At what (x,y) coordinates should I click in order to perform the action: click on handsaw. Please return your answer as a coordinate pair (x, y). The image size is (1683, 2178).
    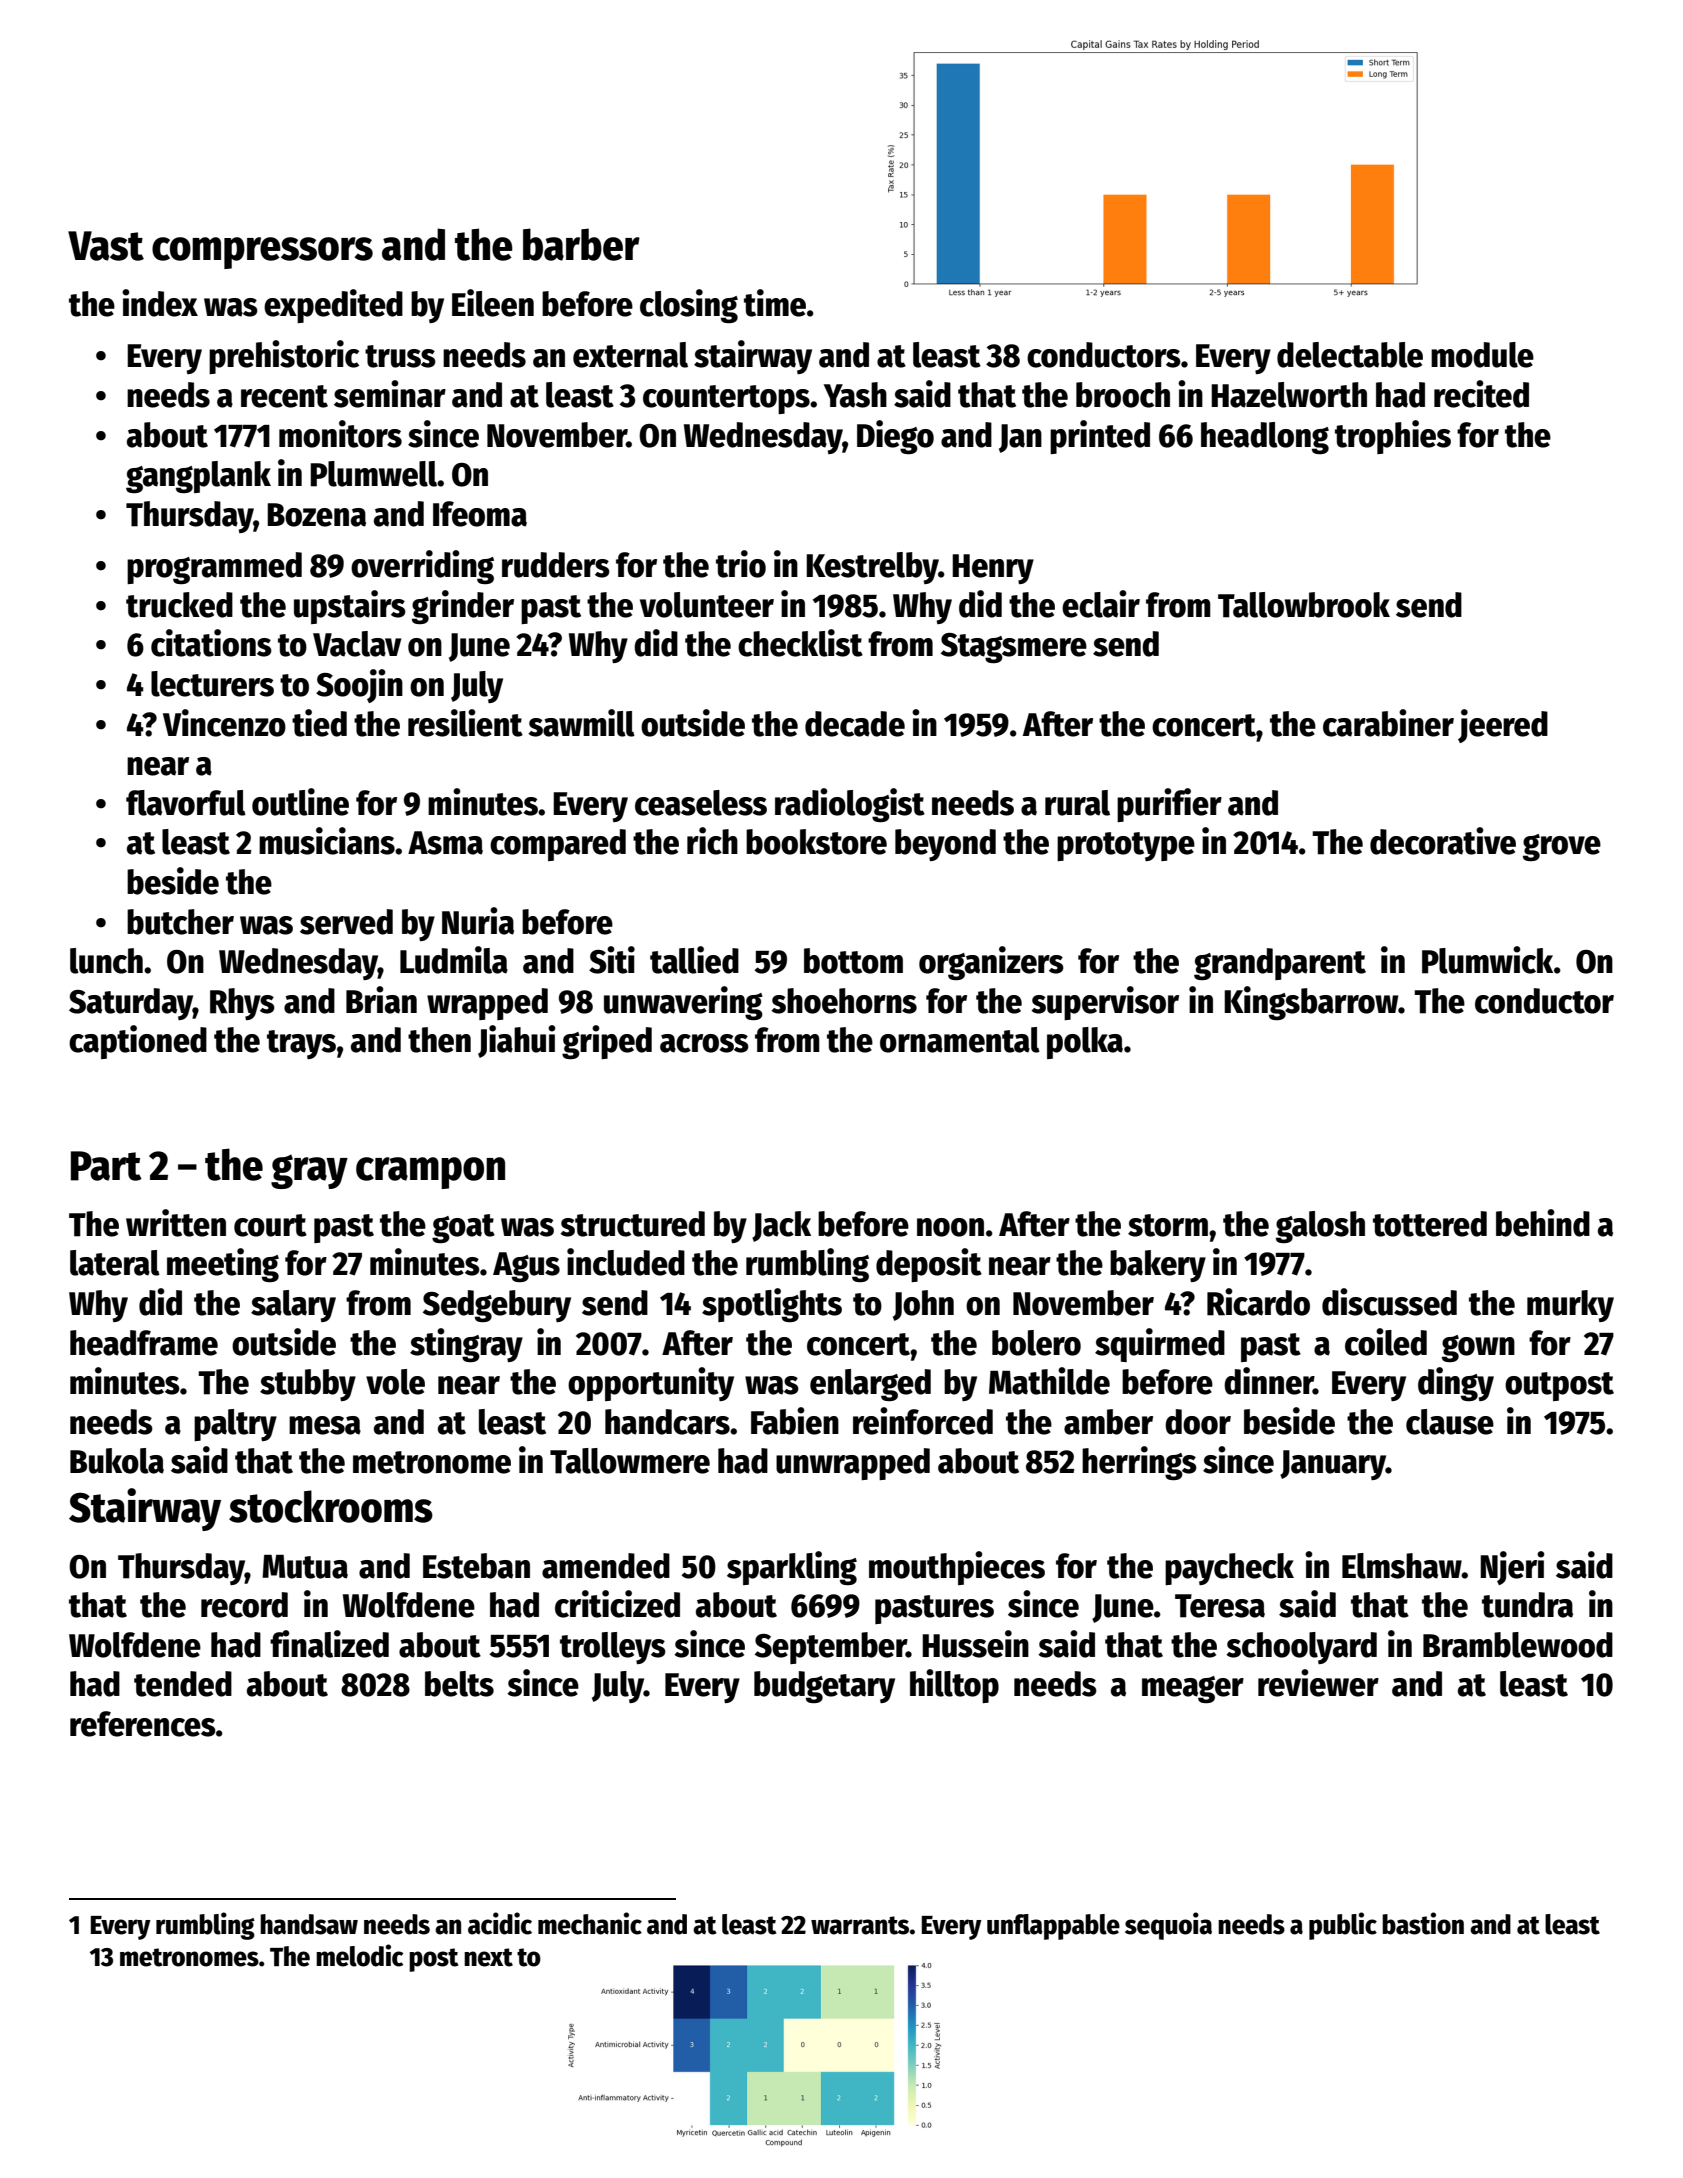
    Looking at the image, I should click on (309, 1924).
